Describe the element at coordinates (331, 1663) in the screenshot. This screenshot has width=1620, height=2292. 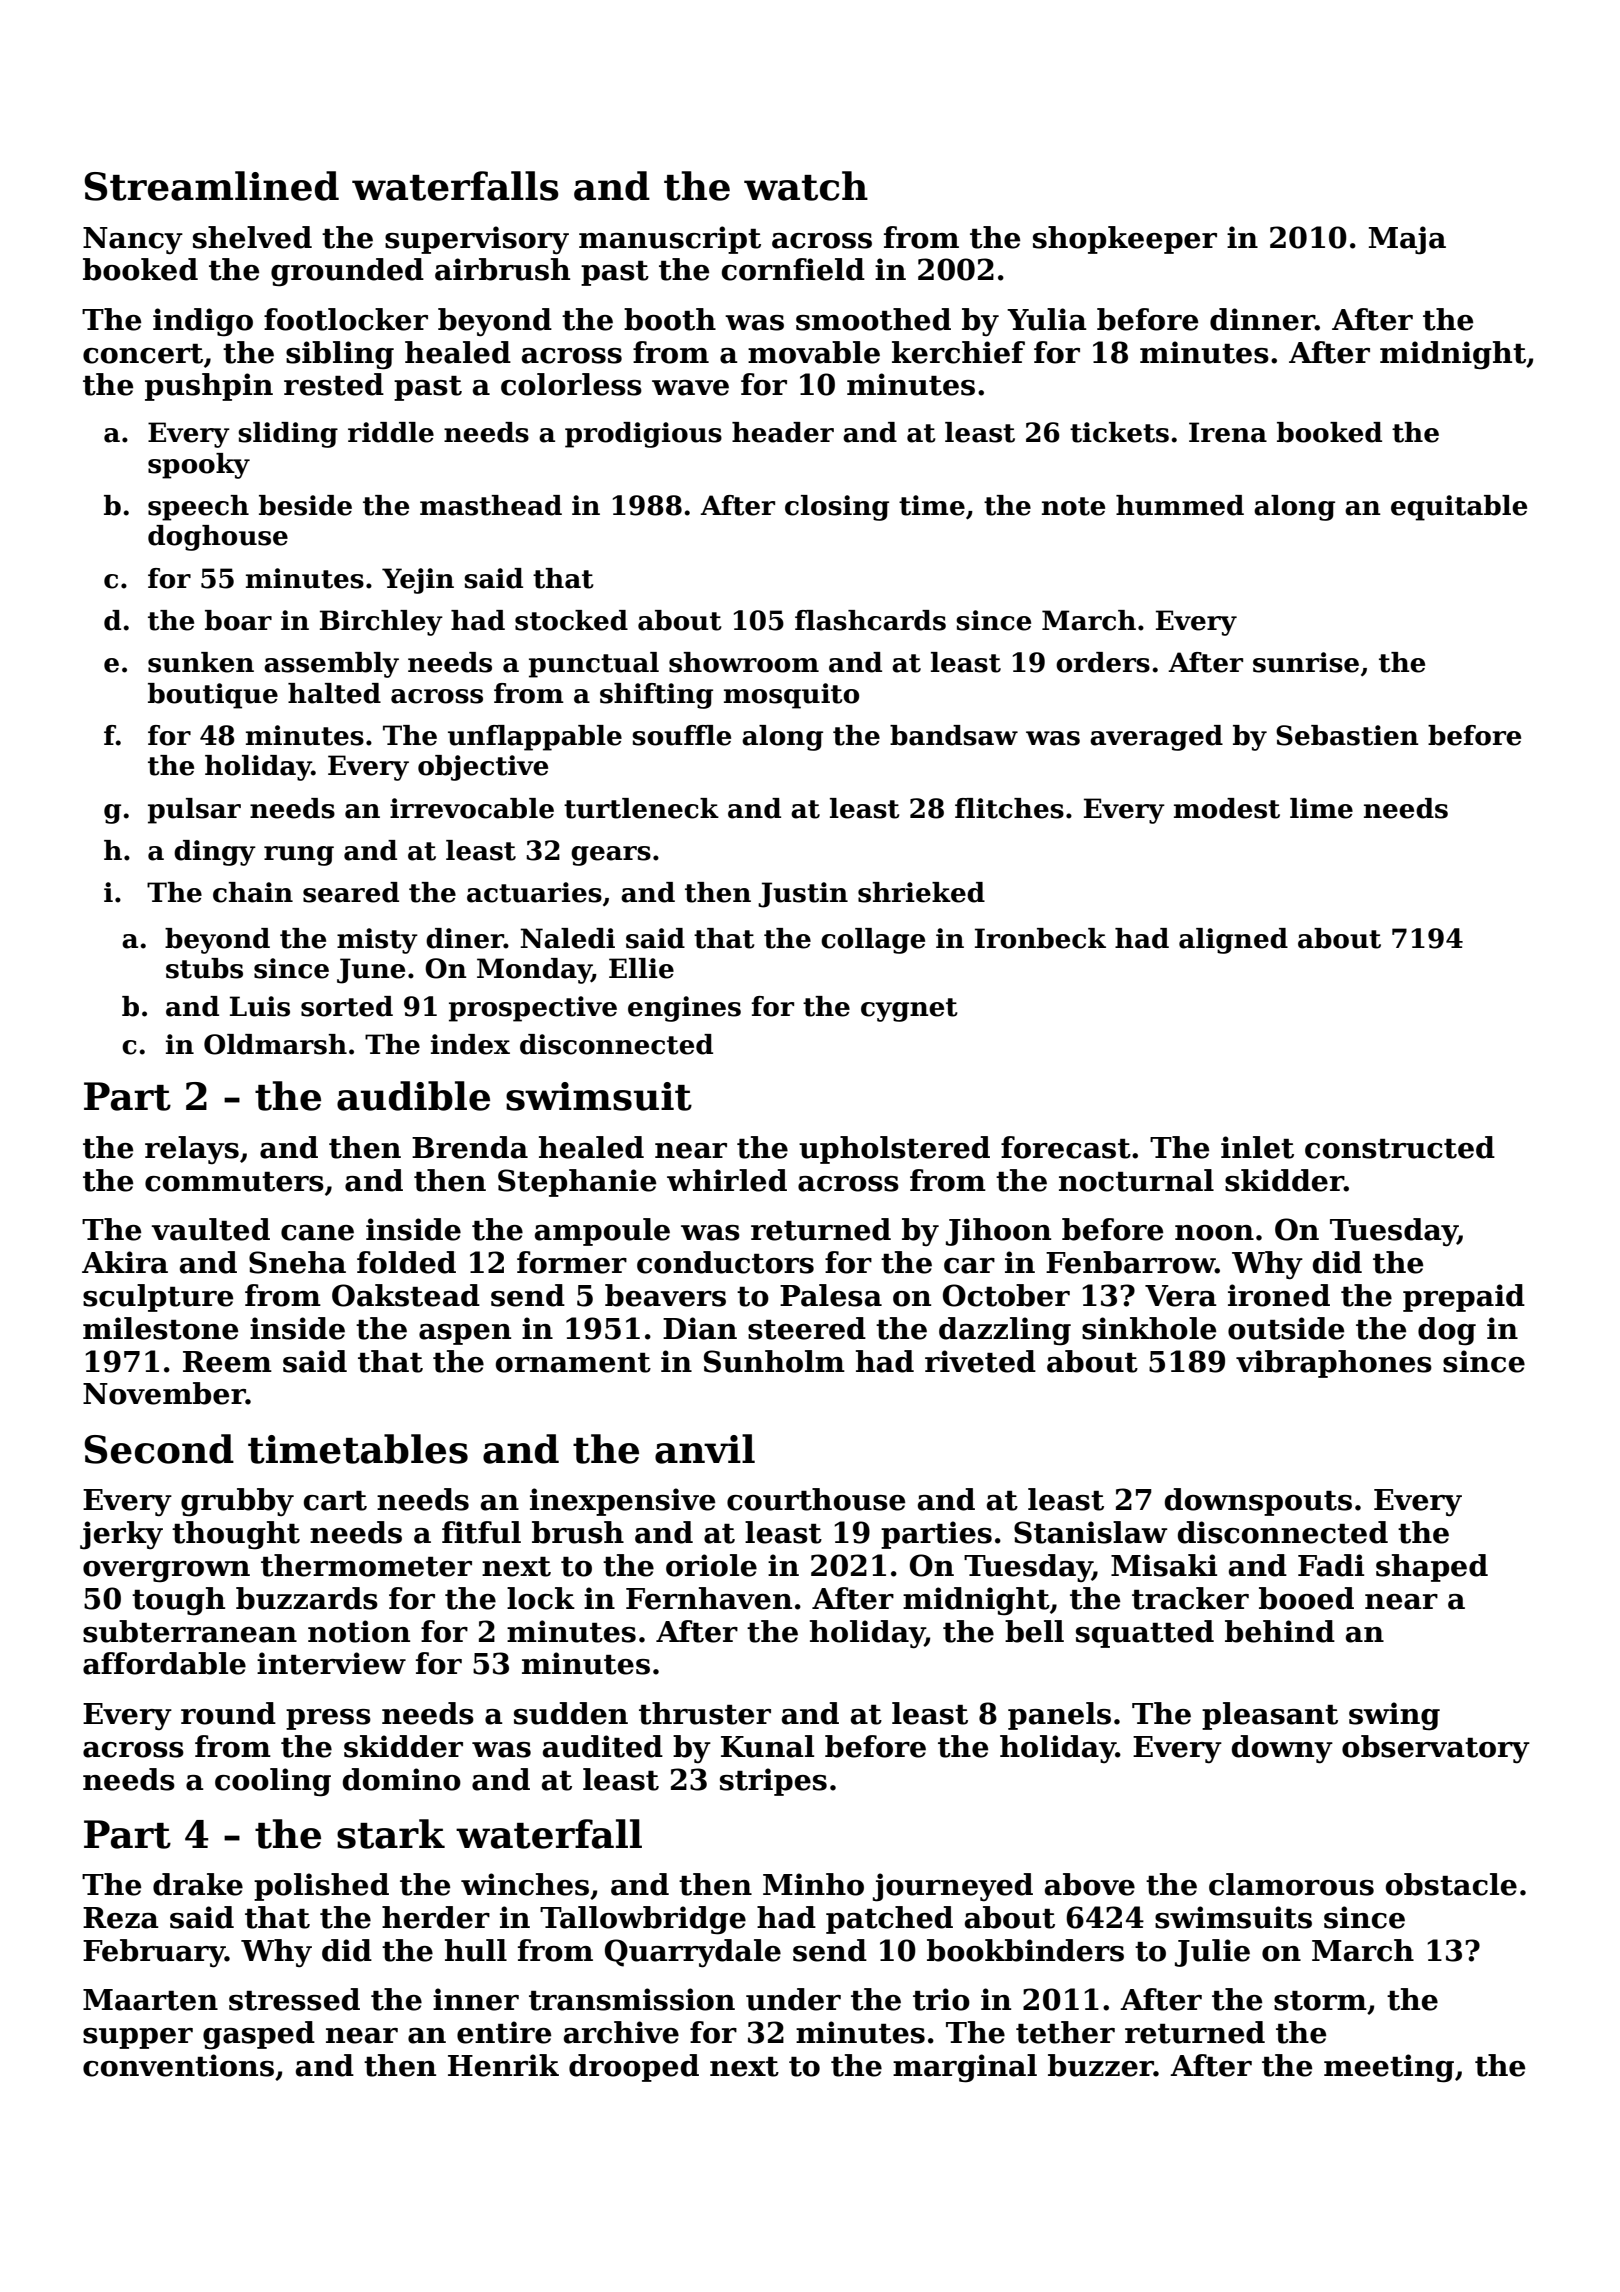
I see `interview` at that location.
